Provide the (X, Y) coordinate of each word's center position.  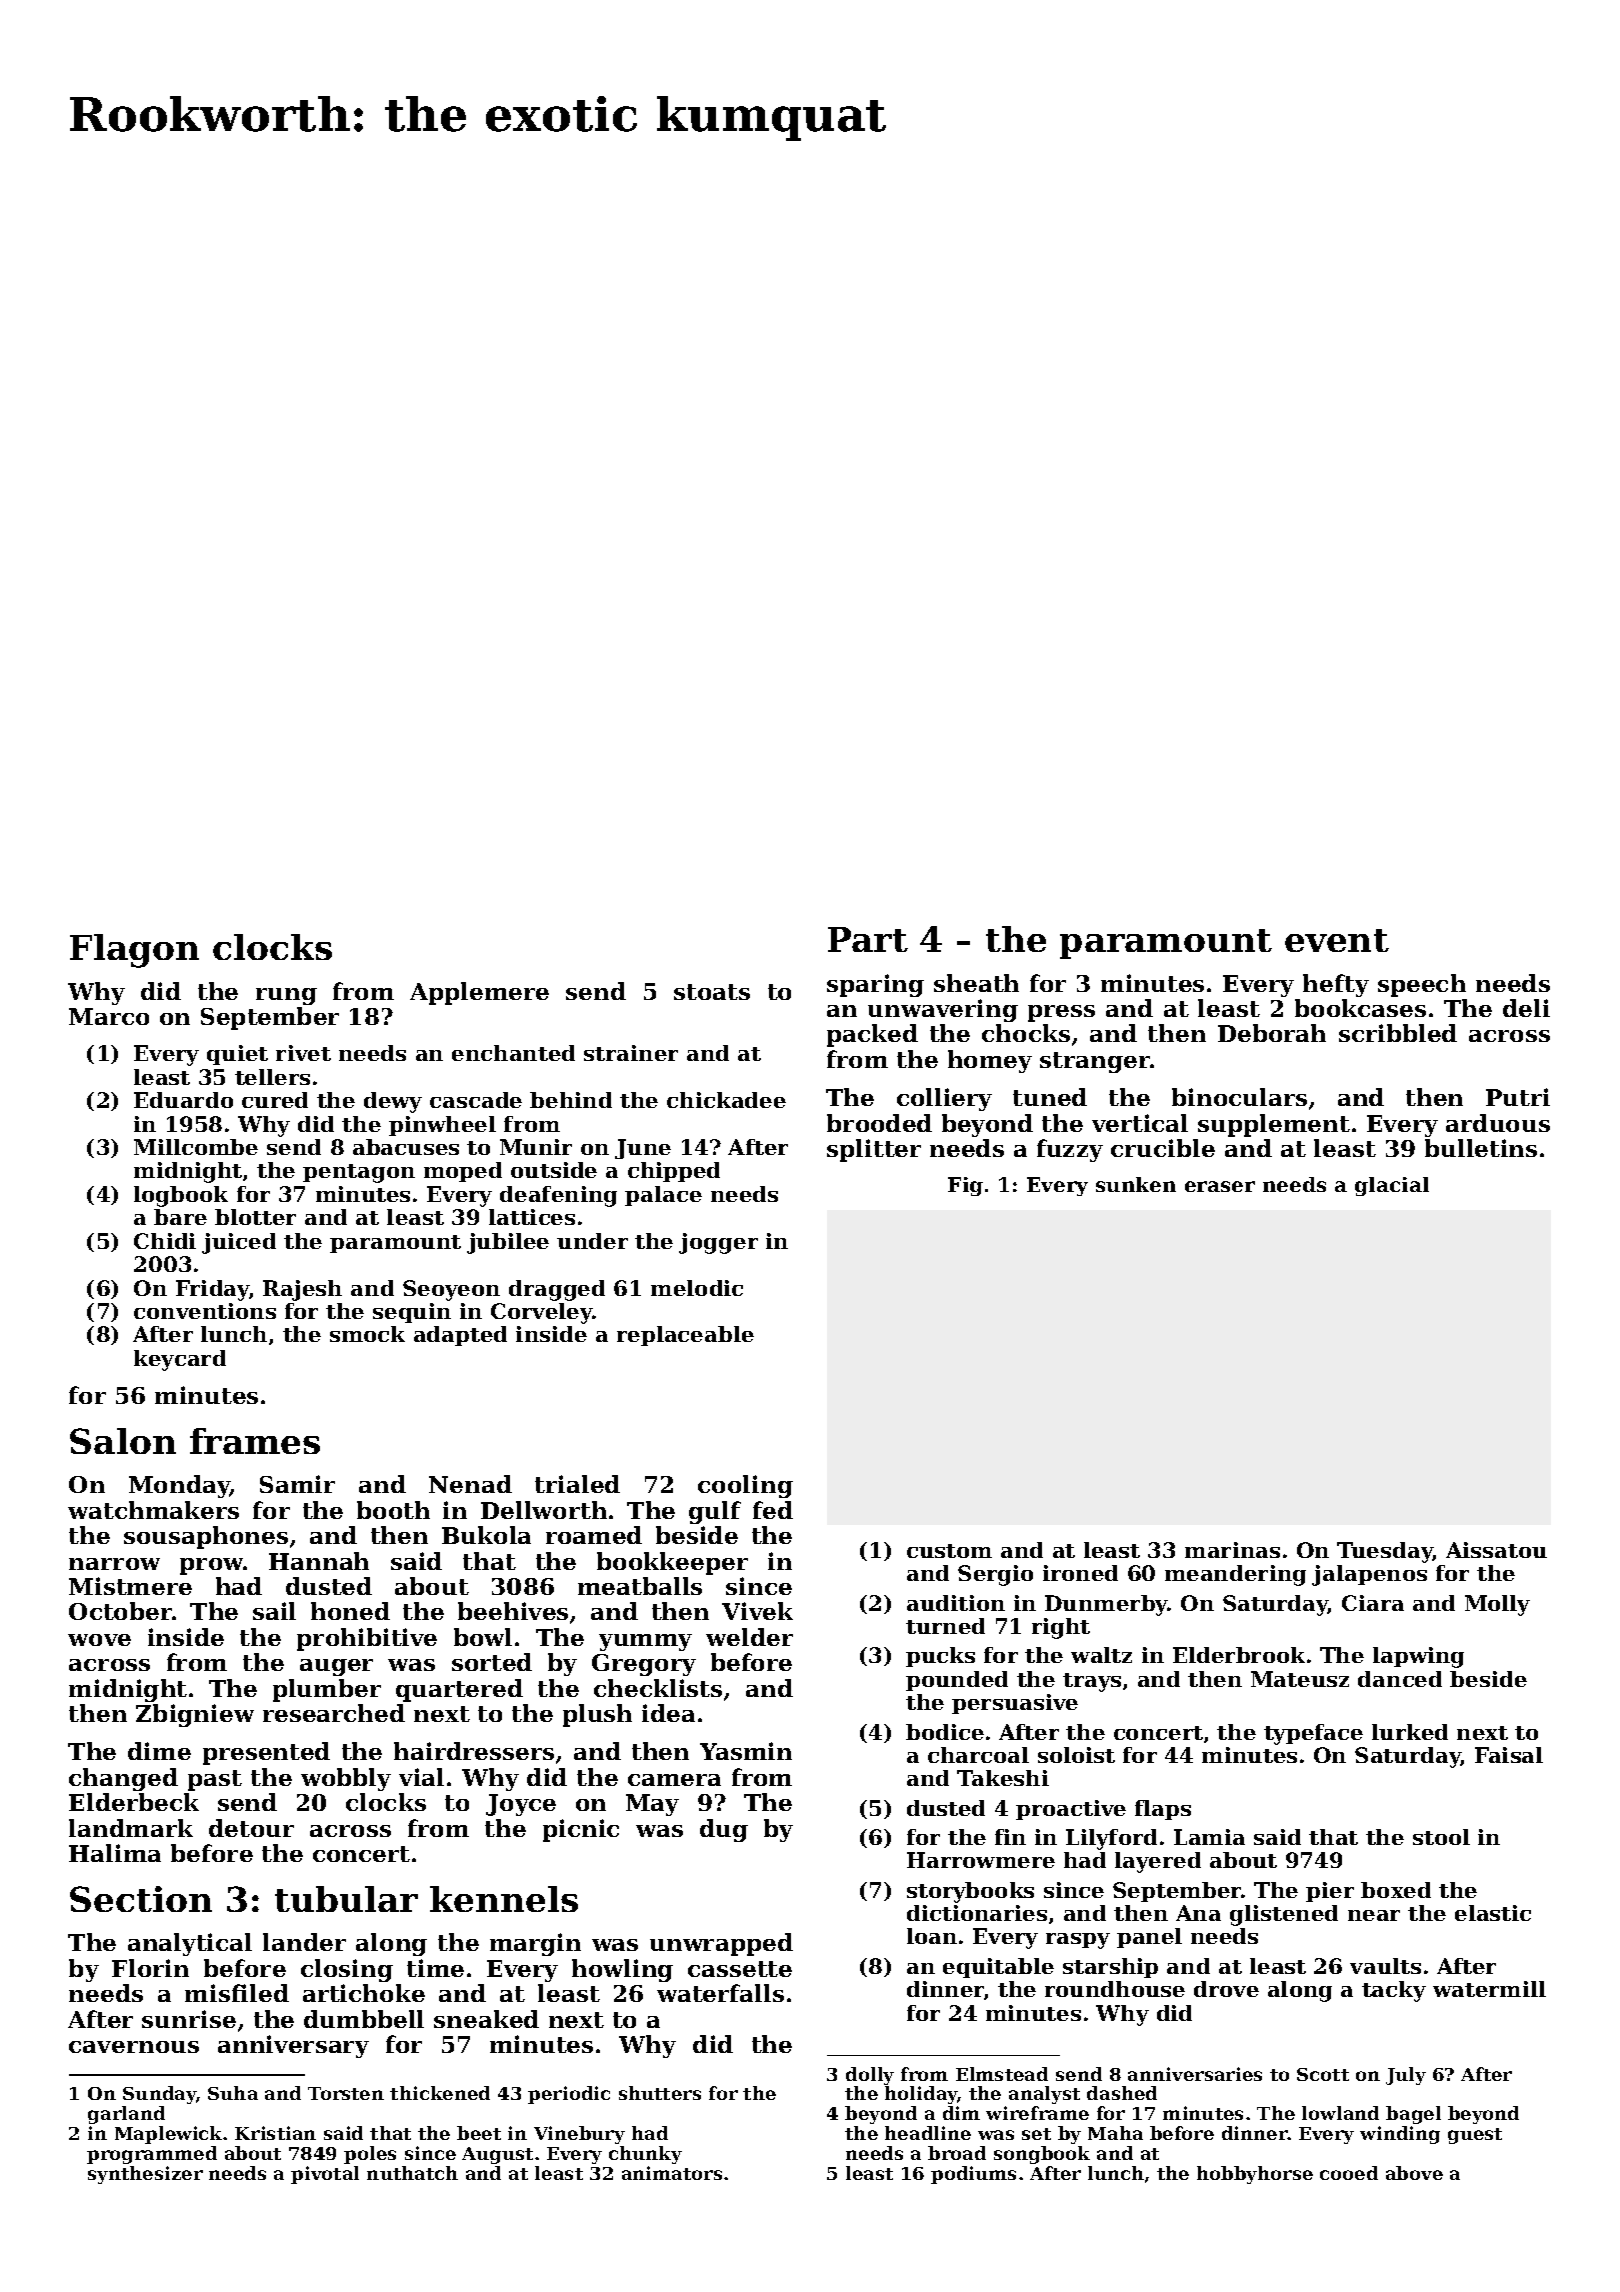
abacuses (406, 1147)
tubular (346, 1899)
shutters (660, 2093)
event (1337, 940)
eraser (1220, 1186)
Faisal (1509, 1755)
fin (1010, 1837)
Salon (123, 1441)
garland (126, 2115)
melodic (697, 1288)
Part (868, 939)
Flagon (134, 951)
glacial (1392, 1186)
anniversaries (1195, 2074)
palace (663, 1196)
